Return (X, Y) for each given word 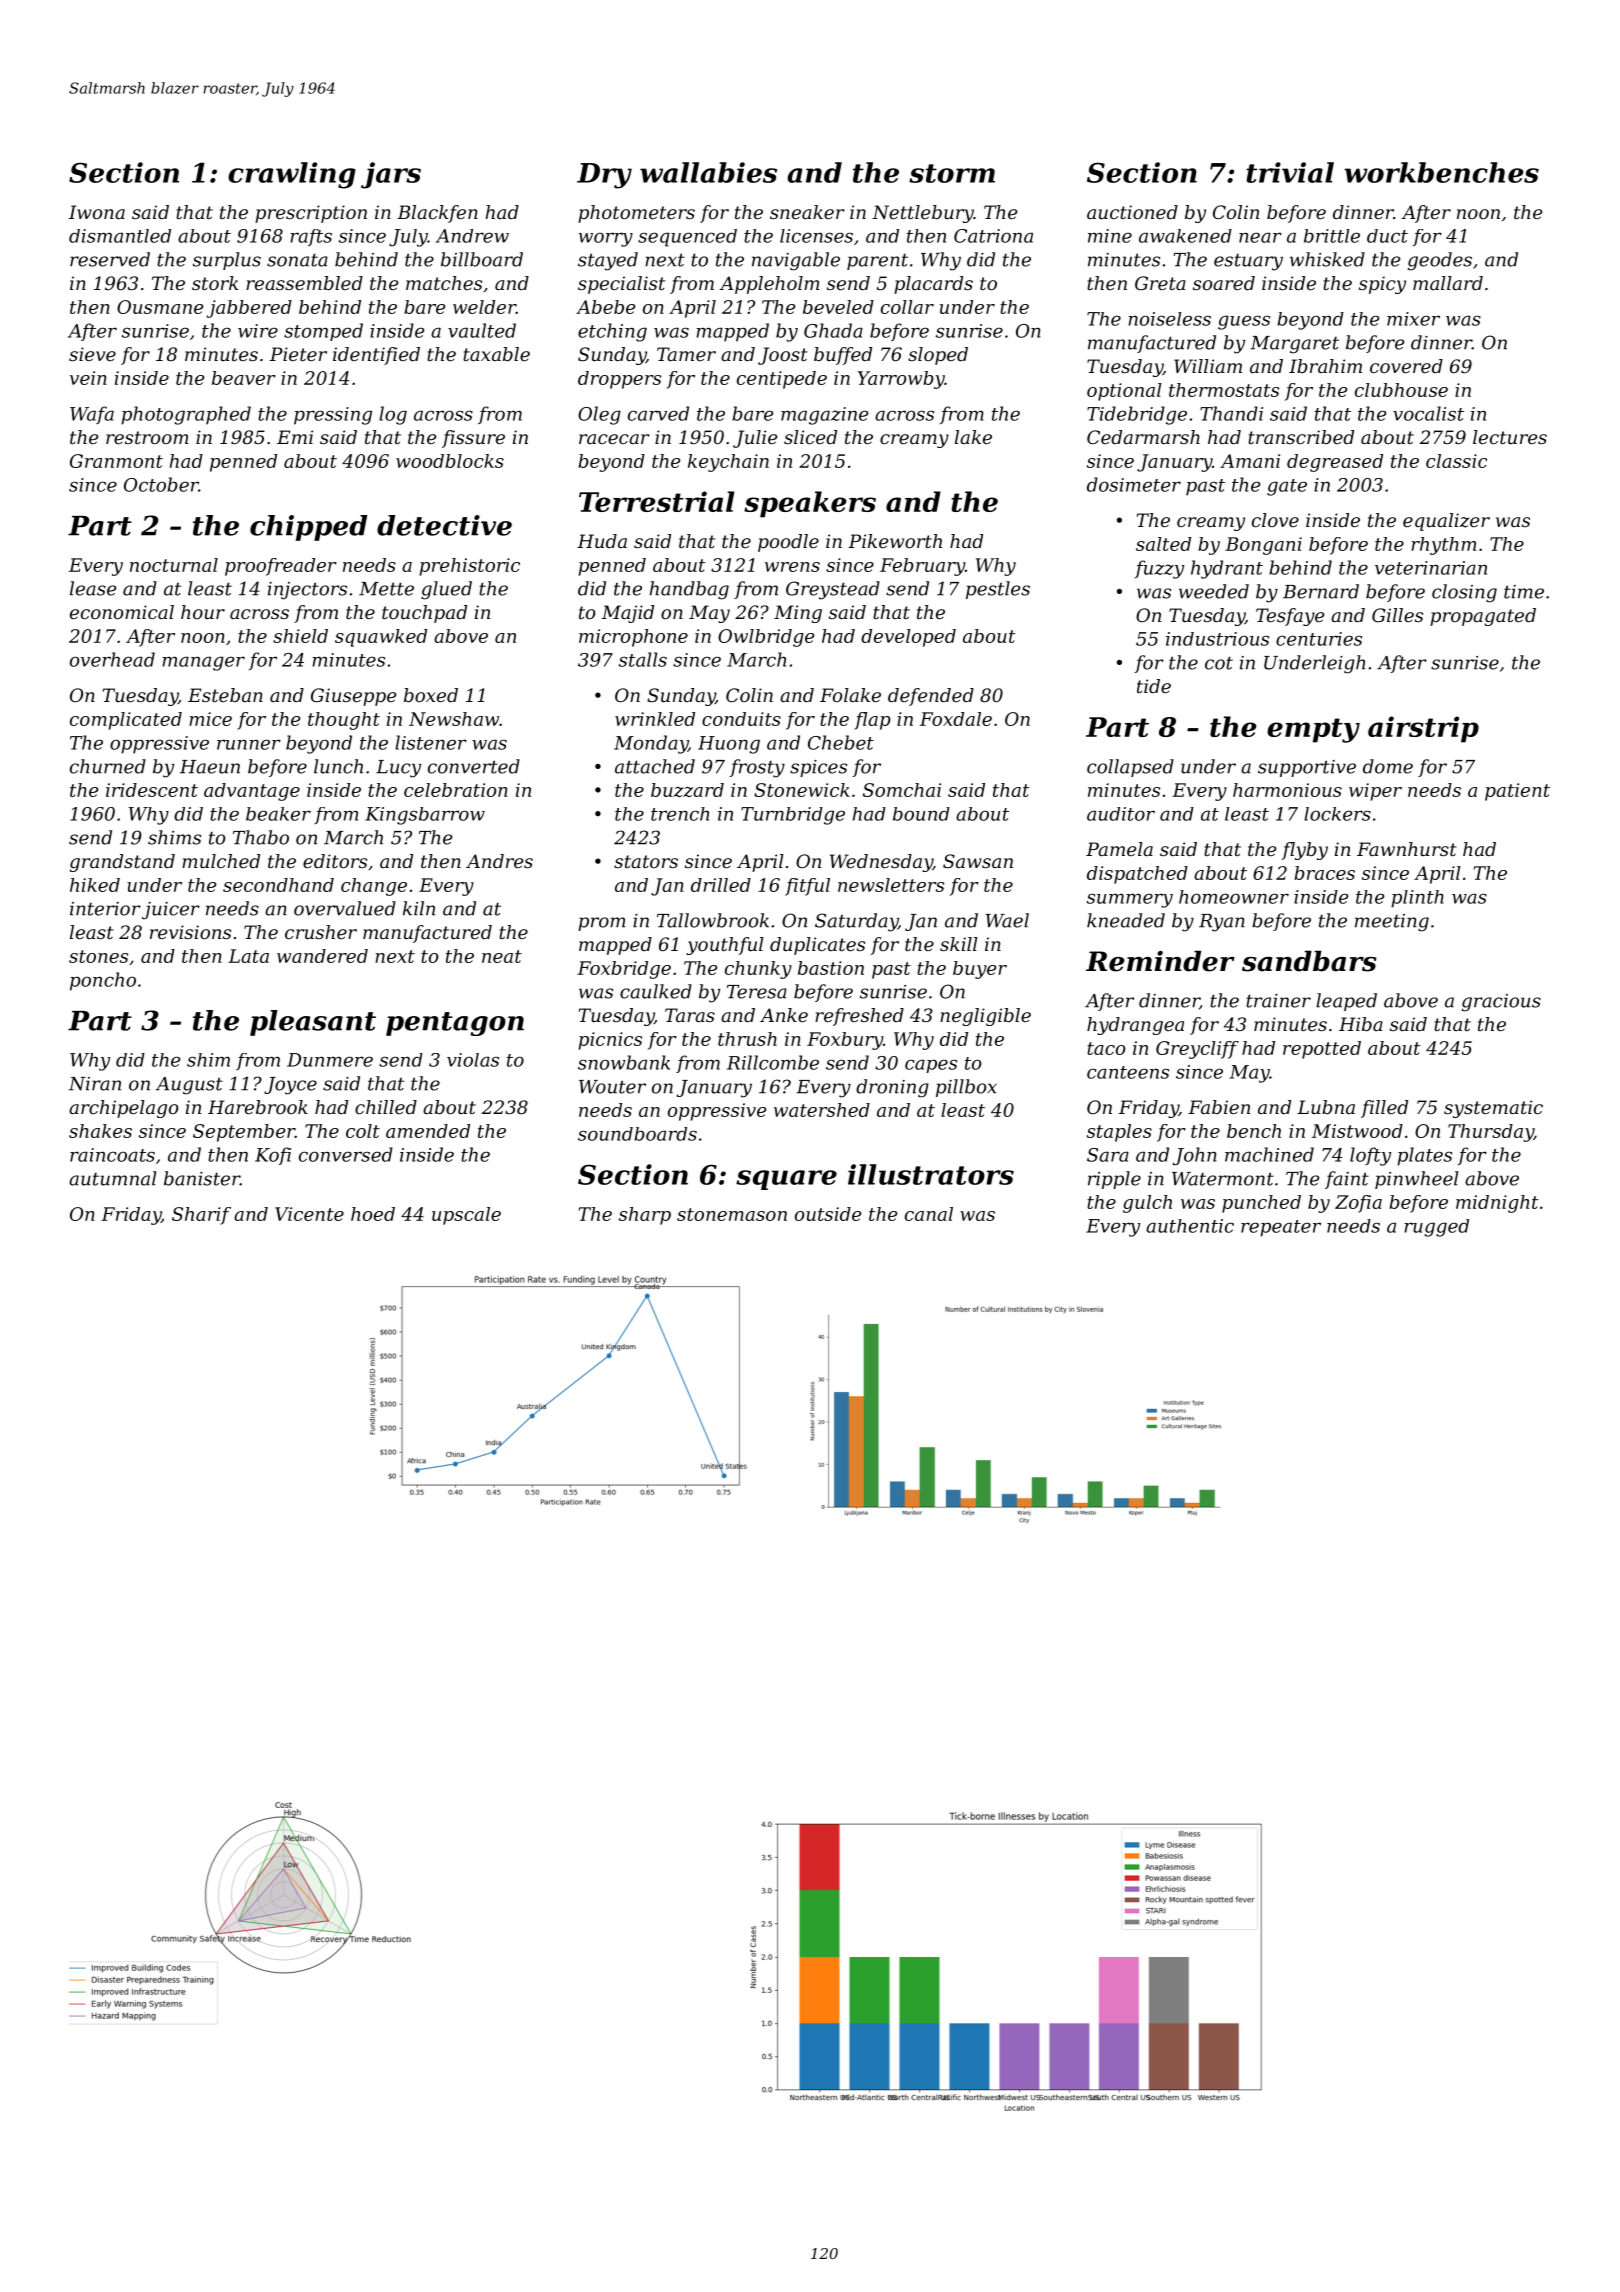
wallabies (708, 172)
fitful (807, 887)
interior (105, 909)
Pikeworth (895, 541)
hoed (373, 1214)
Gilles (1397, 615)
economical (122, 612)
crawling (292, 175)
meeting (1392, 923)
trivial (1290, 172)
